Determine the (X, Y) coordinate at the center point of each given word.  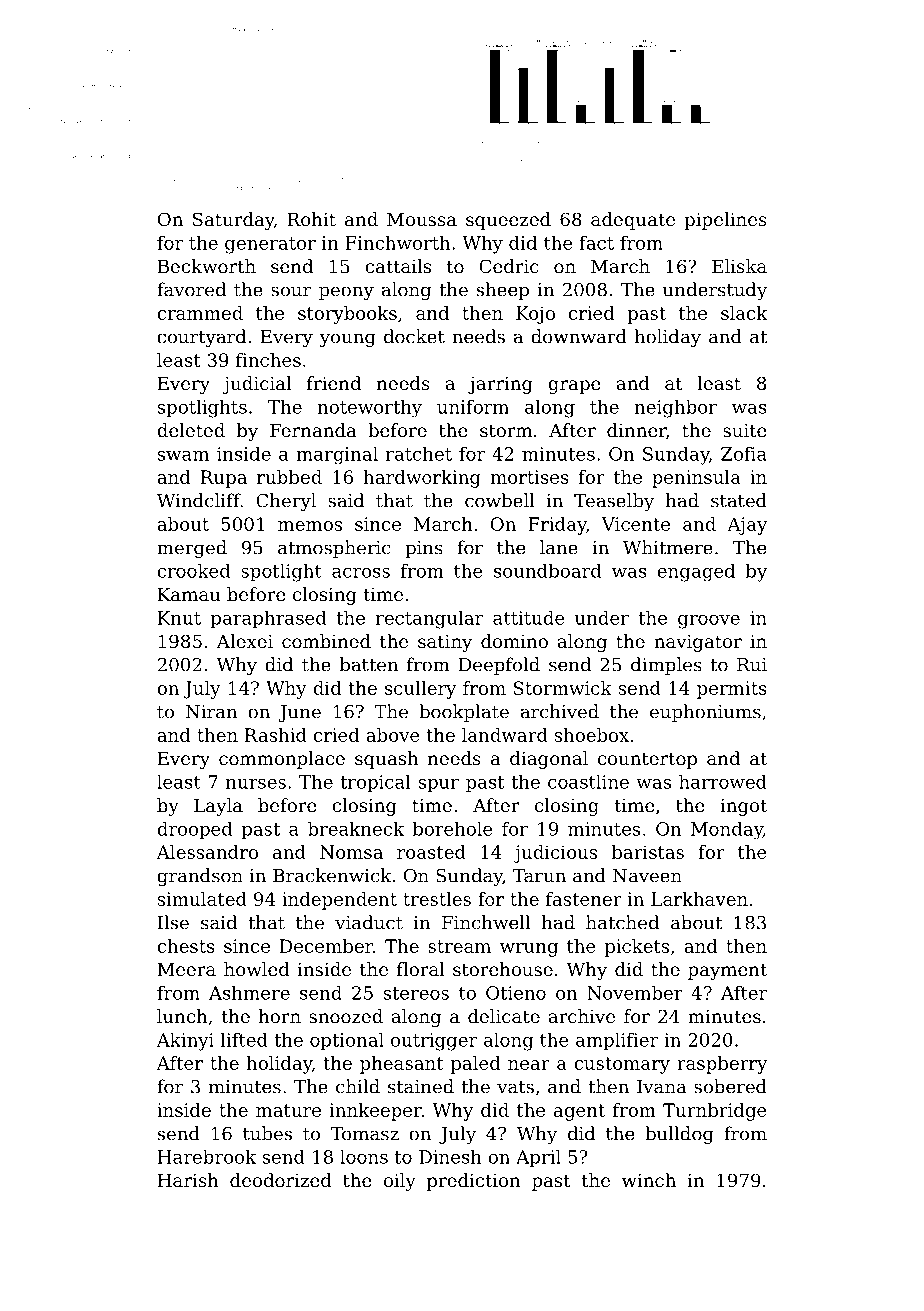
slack (744, 313)
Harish (188, 1180)
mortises (530, 477)
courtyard (201, 338)
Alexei (244, 641)
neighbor (675, 409)
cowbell (500, 500)
